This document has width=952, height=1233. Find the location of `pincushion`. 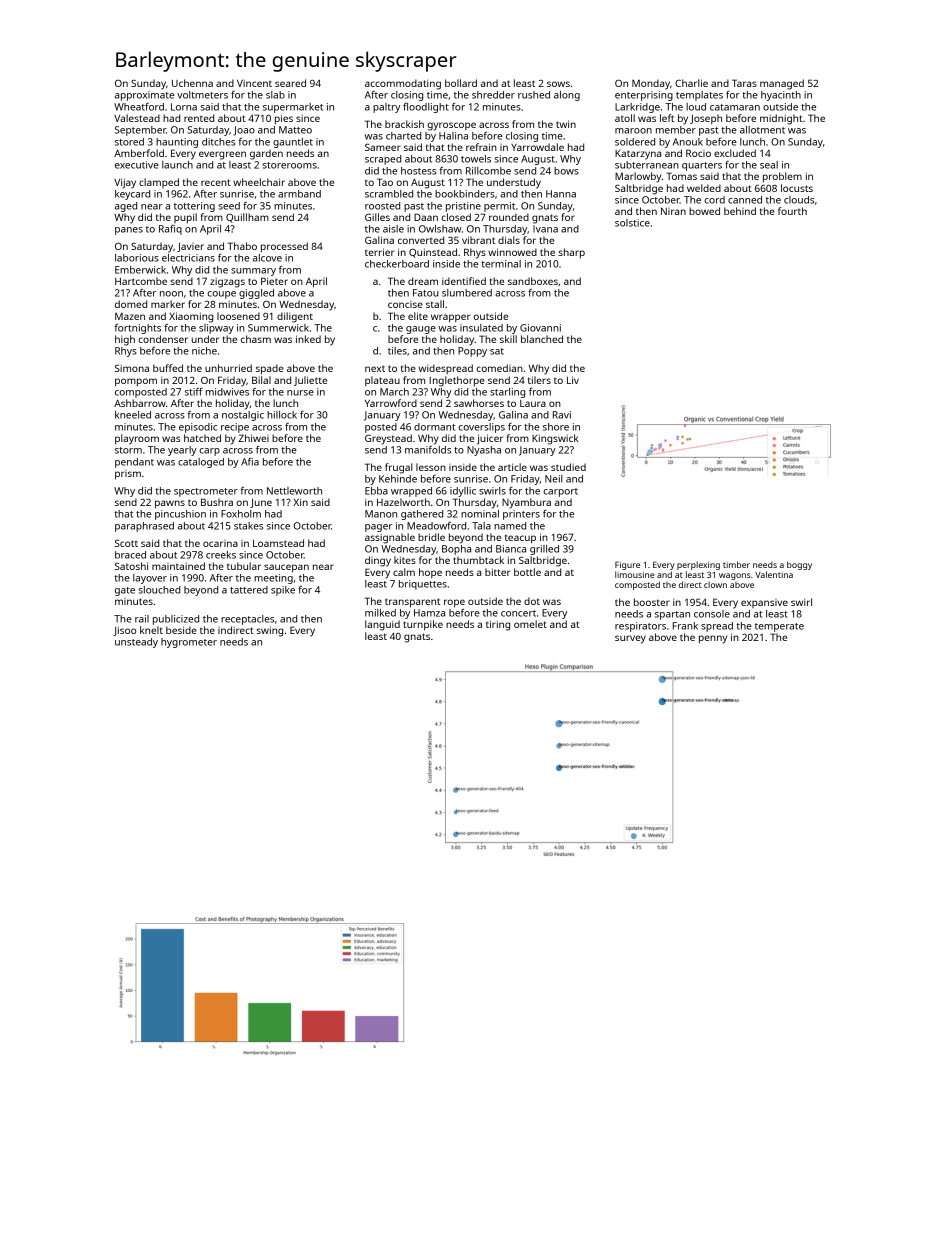

pincushion is located at coordinates (180, 515).
